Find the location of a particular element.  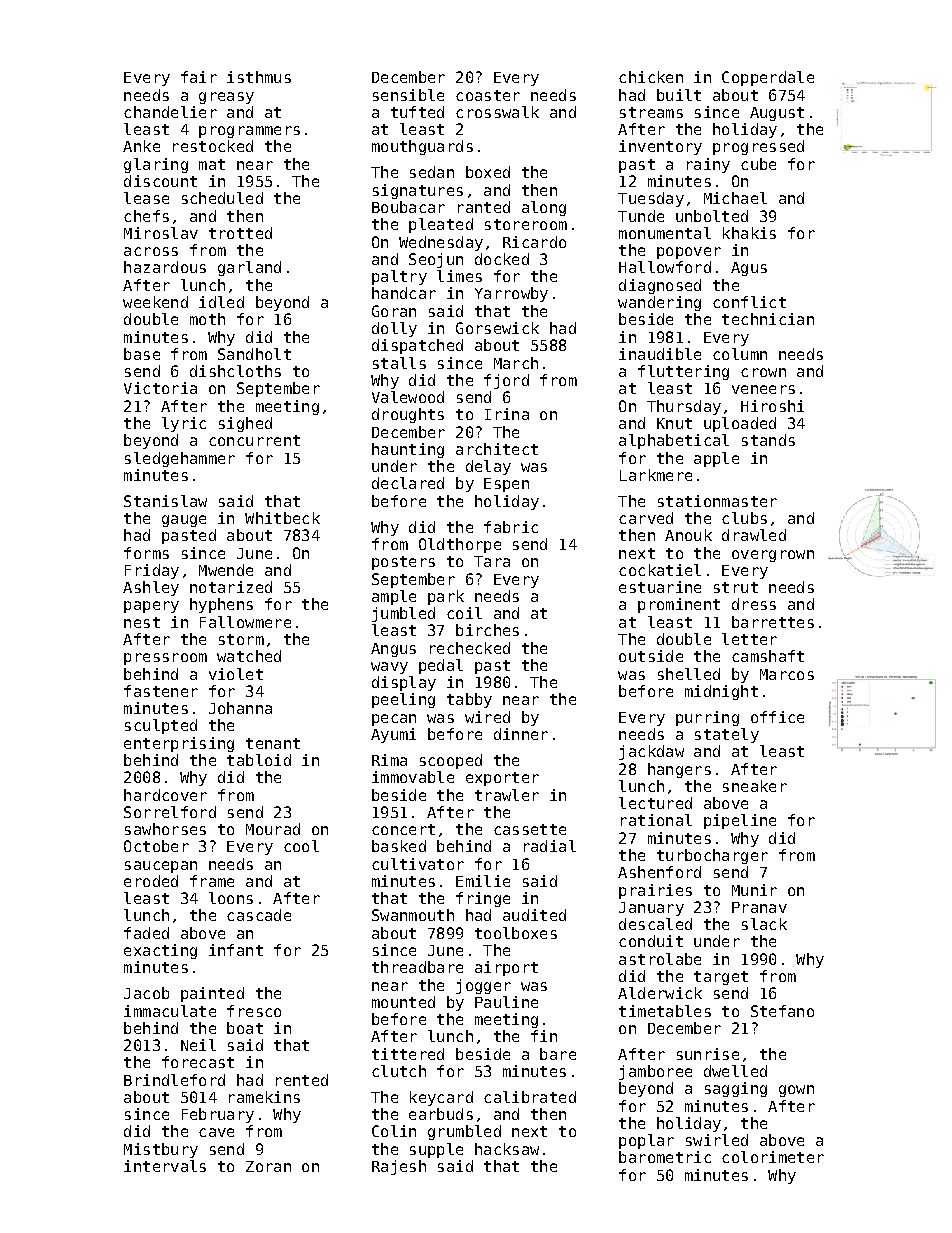

Zoran is located at coordinates (268, 1166).
